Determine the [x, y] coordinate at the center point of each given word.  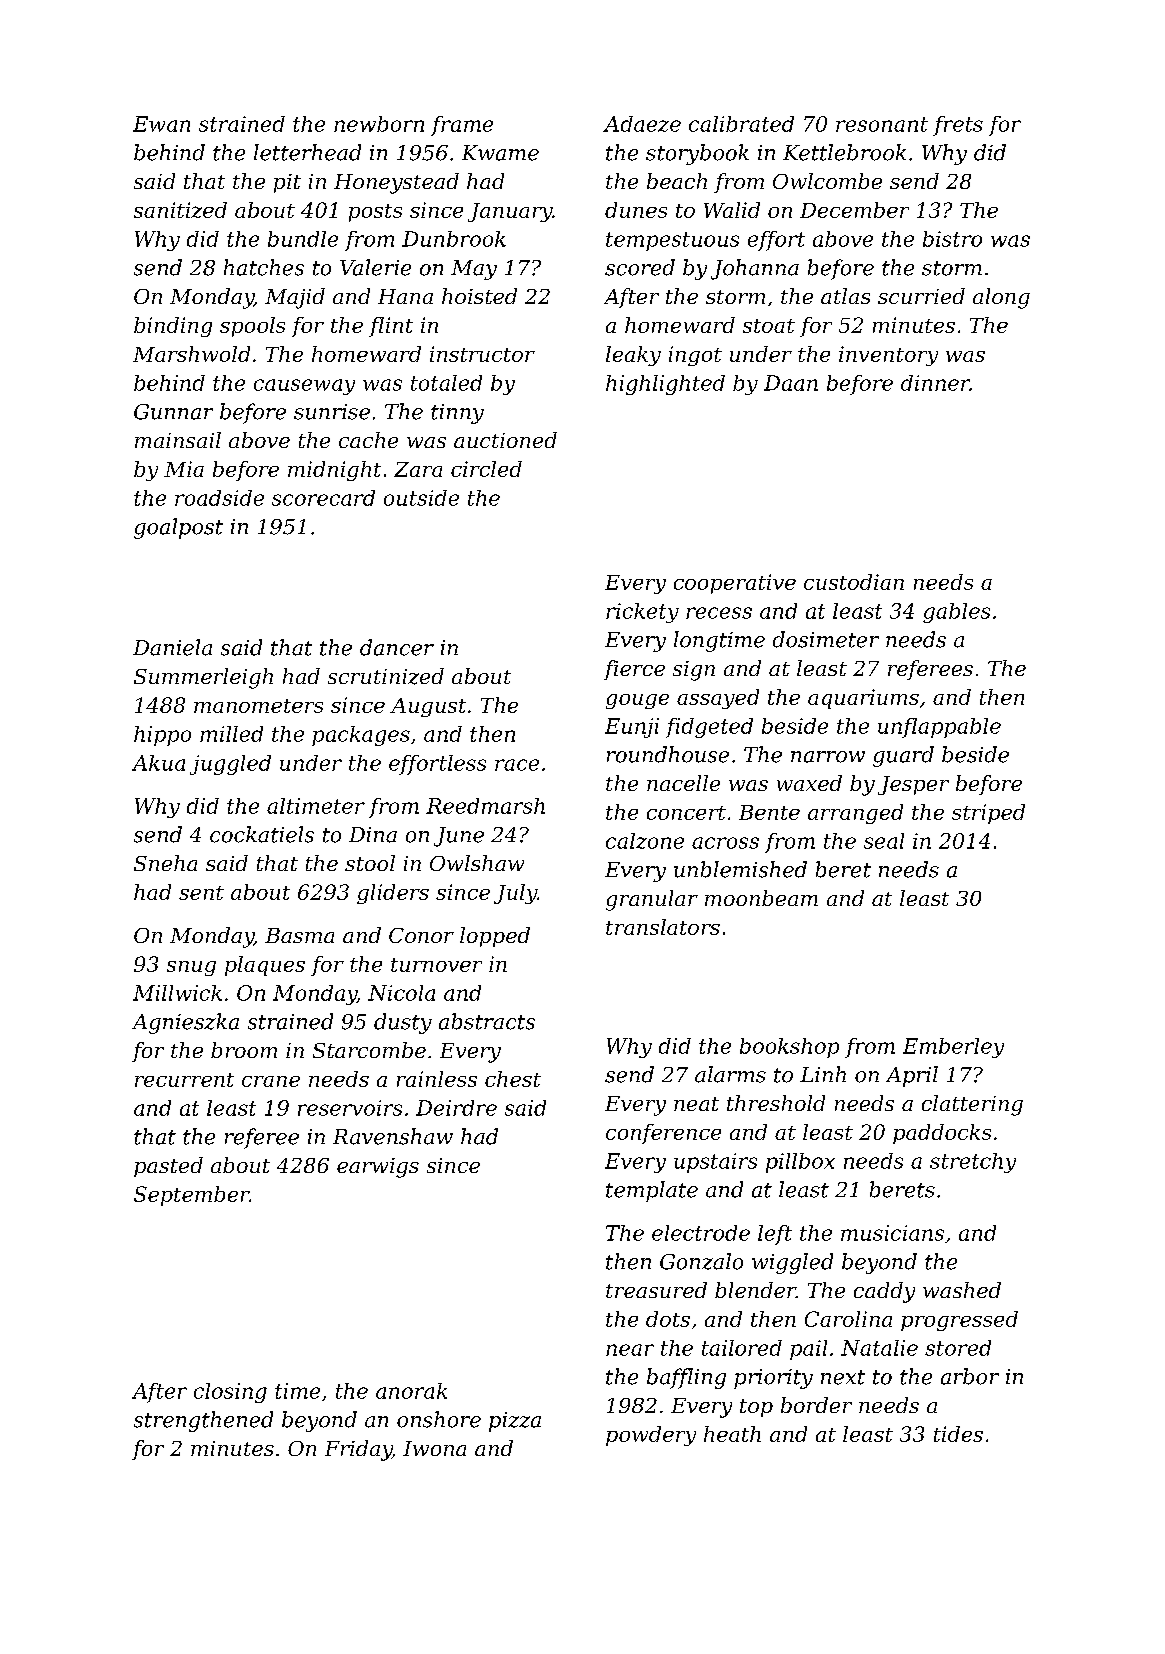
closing [230, 1393]
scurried [921, 296]
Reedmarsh [485, 806]
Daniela [172, 647]
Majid [295, 298]
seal [884, 841]
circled [486, 469]
